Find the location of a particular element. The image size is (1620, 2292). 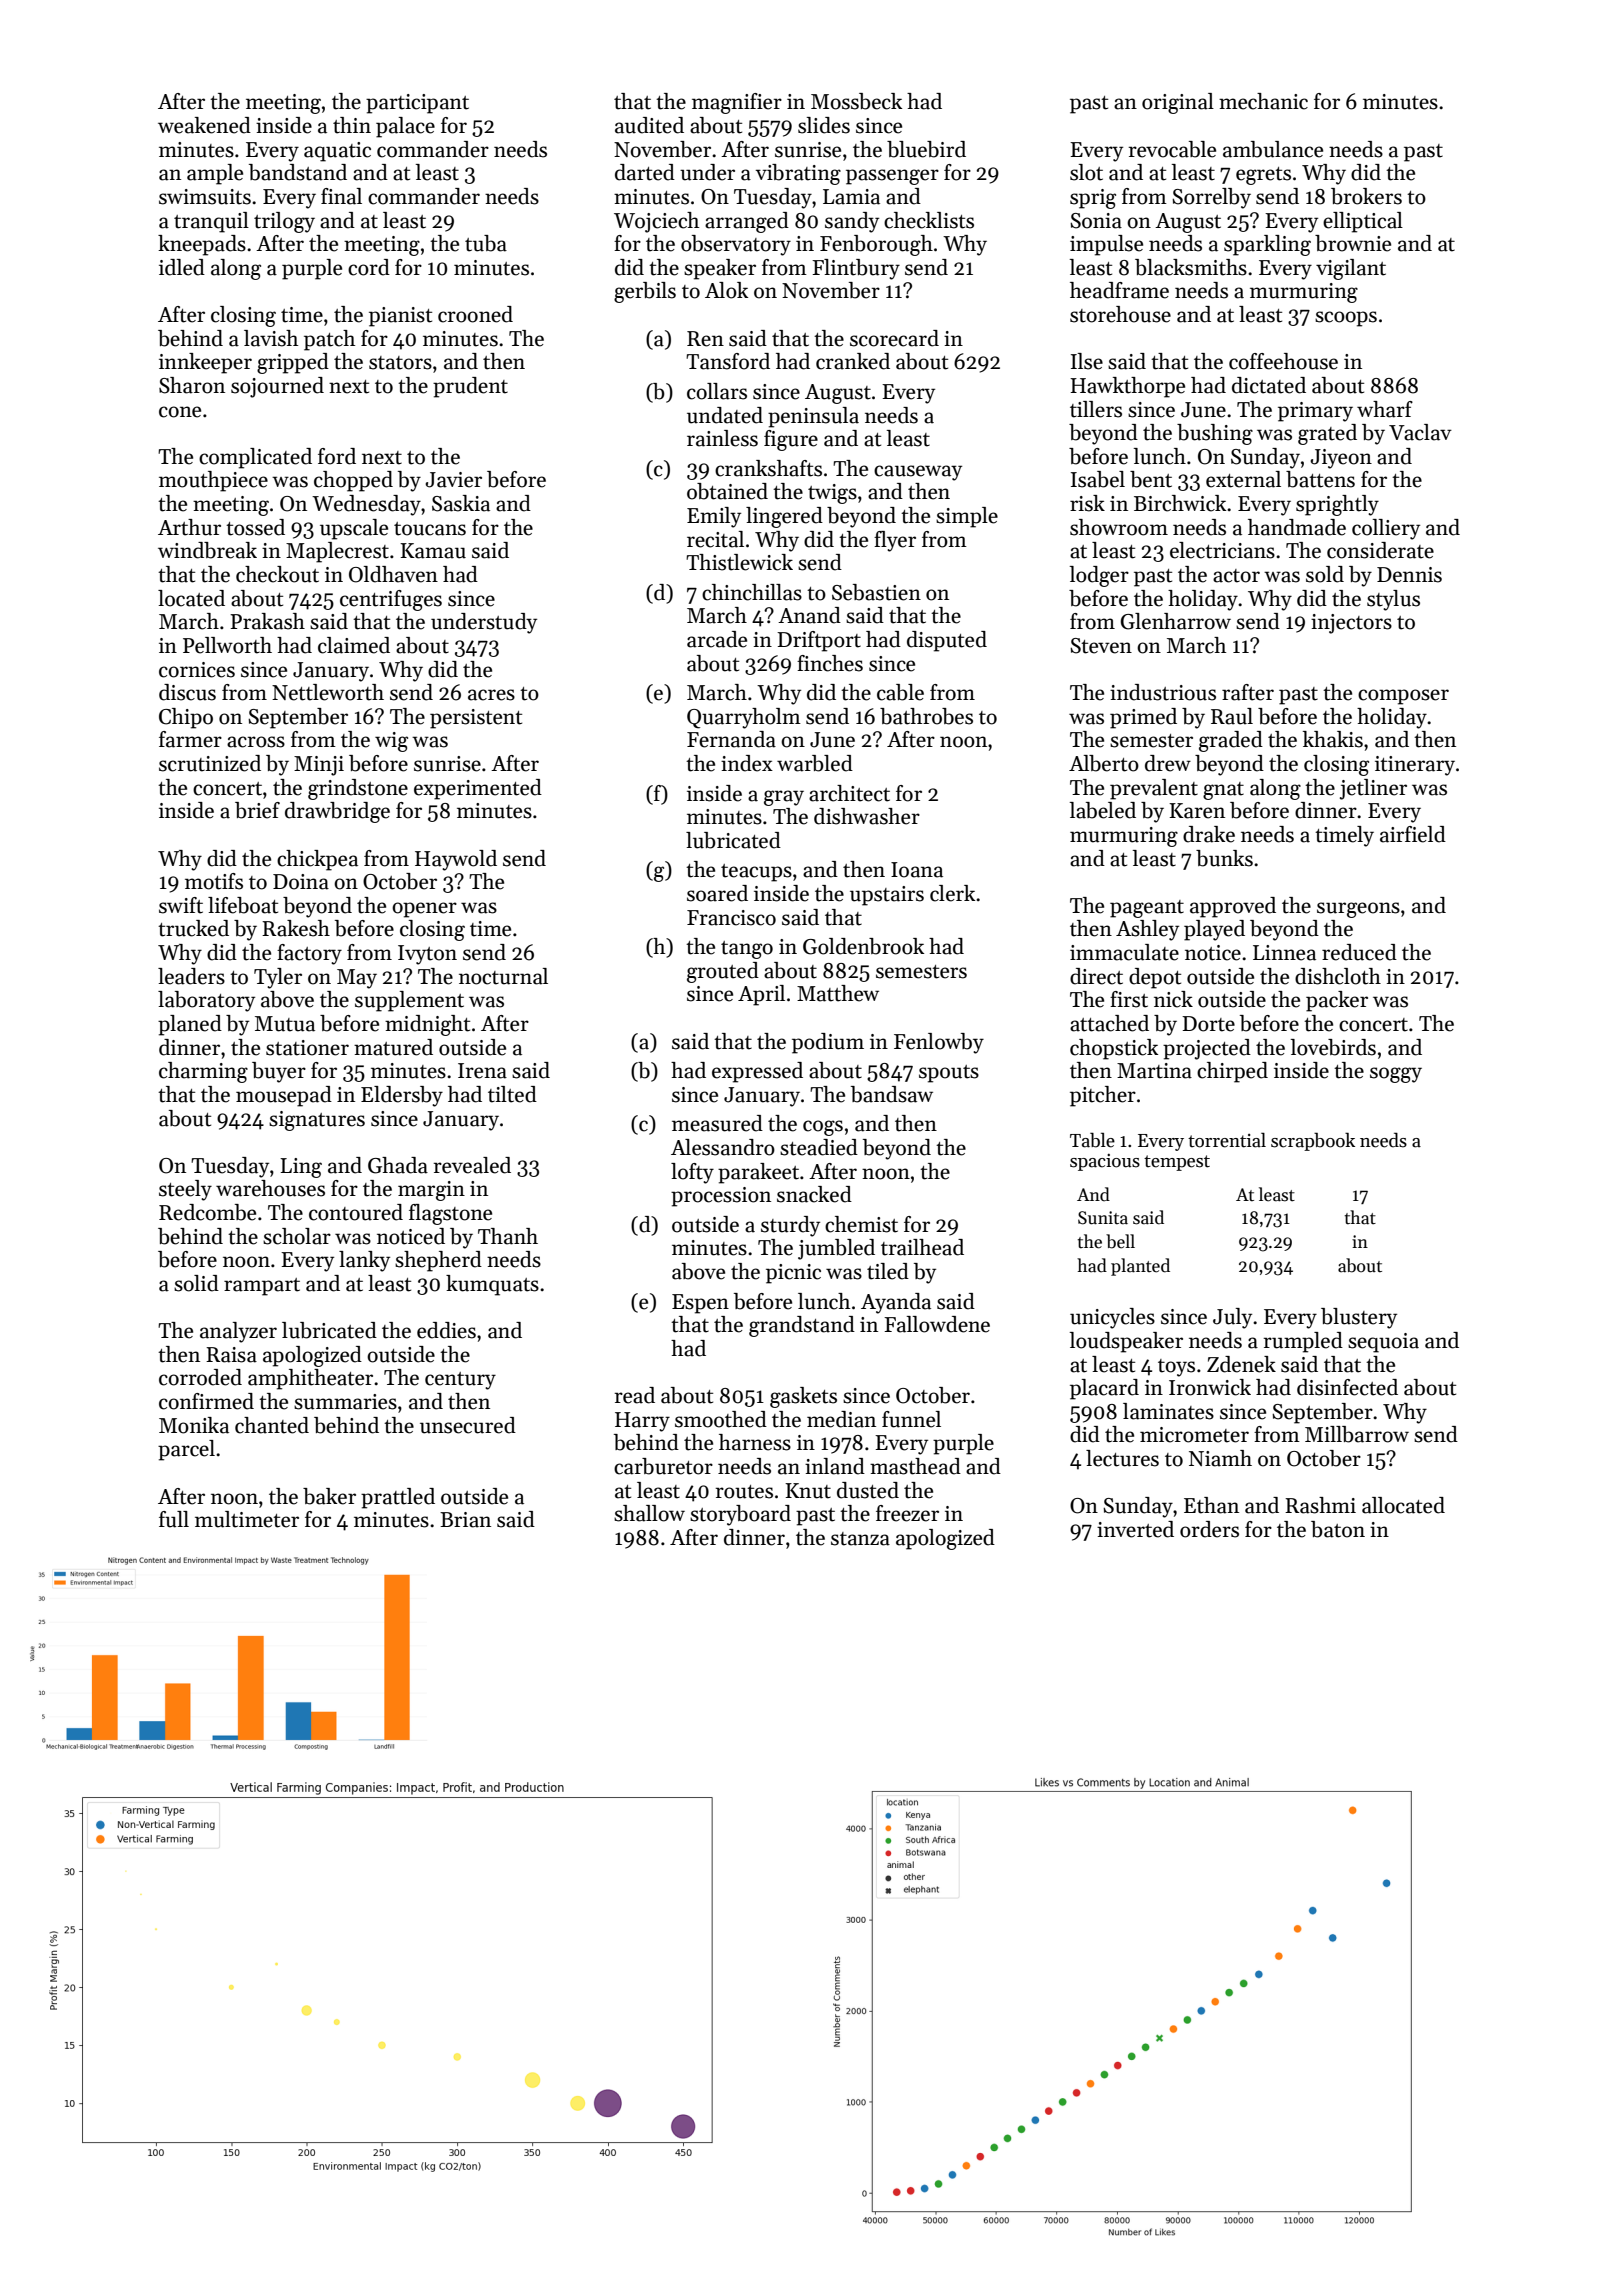

obtained is located at coordinates (727, 491).
